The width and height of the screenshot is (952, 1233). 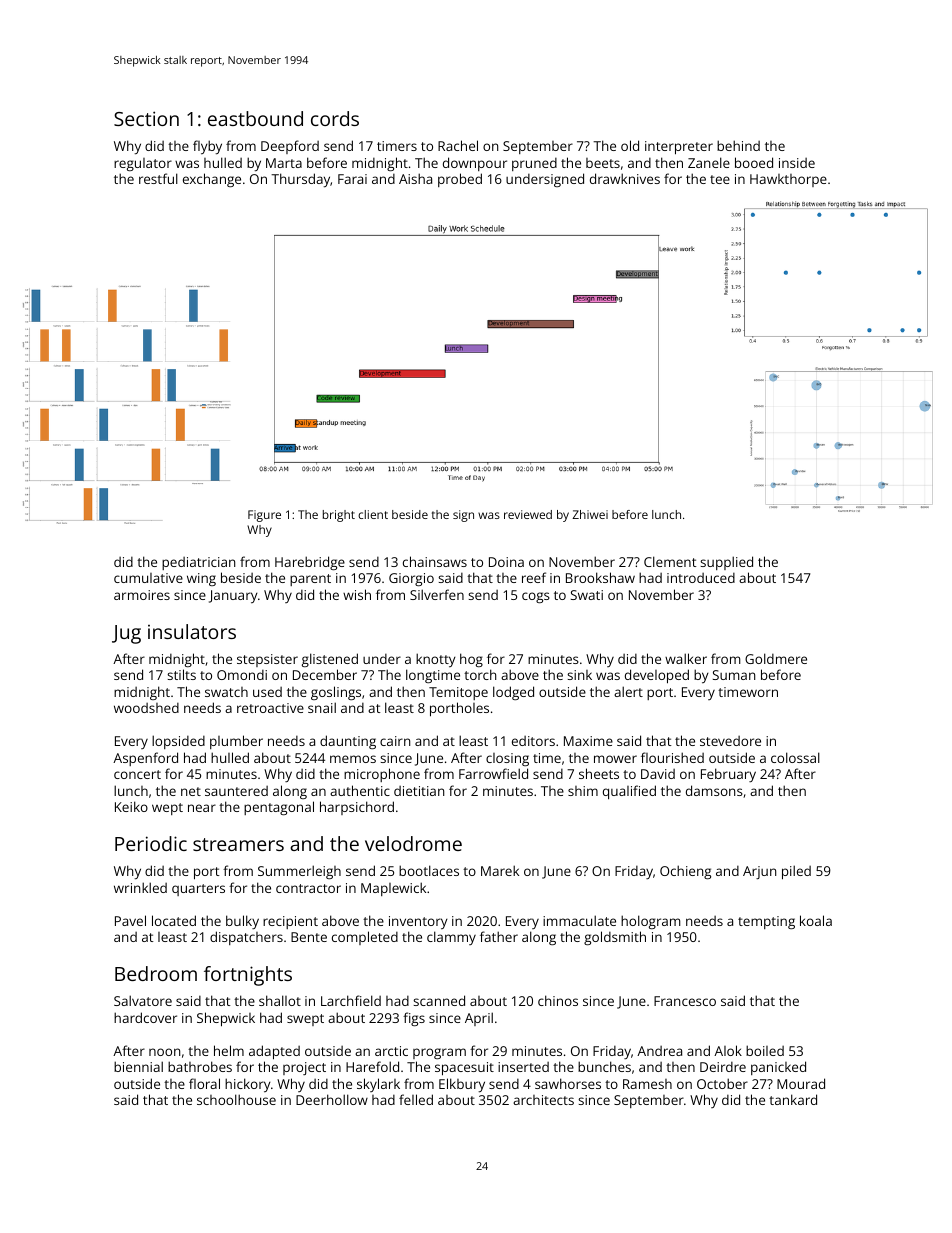 What do you see at coordinates (198, 890) in the screenshot?
I see `quarters` at bounding box center [198, 890].
